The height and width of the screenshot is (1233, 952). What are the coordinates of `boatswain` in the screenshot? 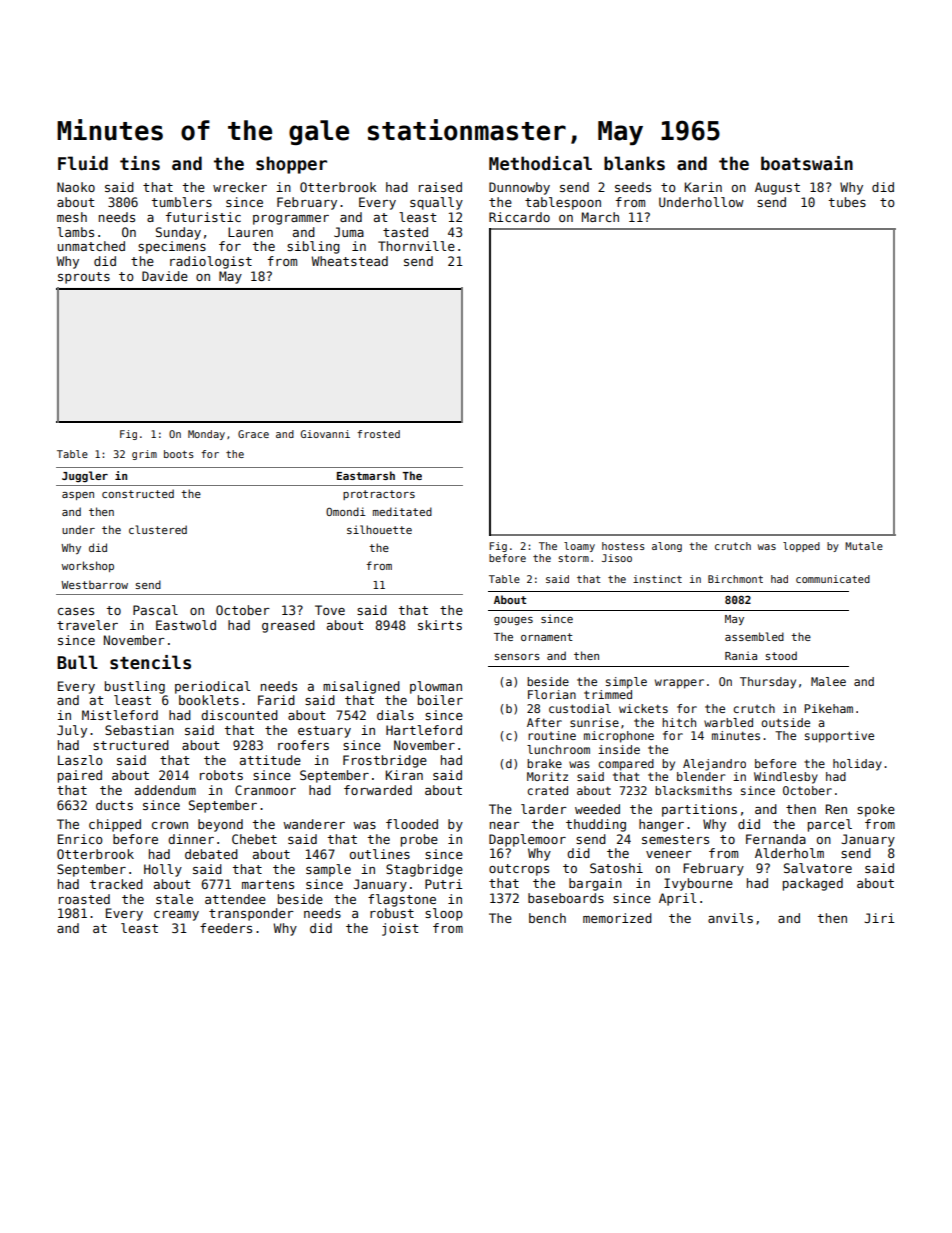 It's located at (807, 163).
